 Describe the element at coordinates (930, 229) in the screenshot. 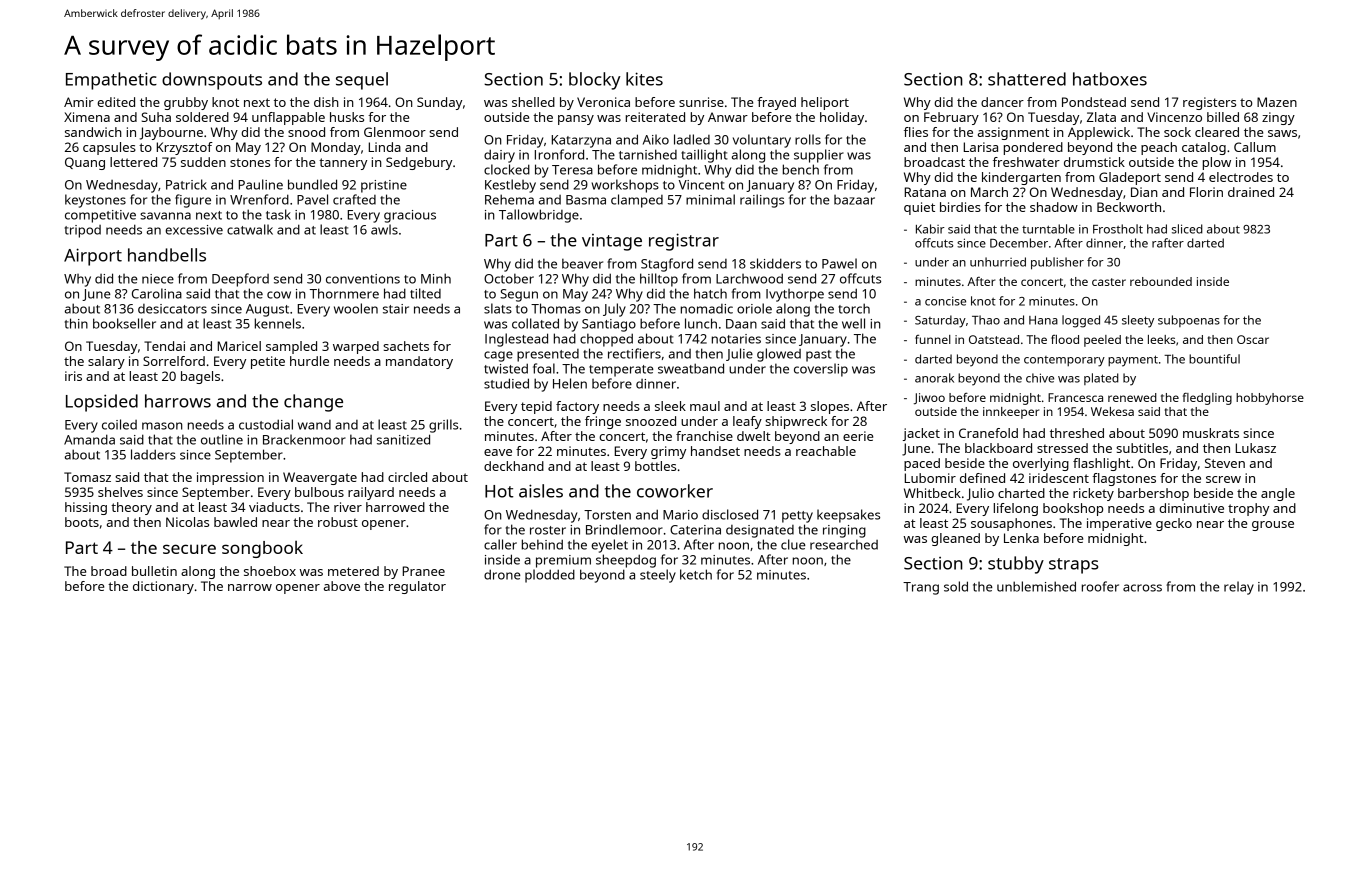

I see `Kabir` at that location.
